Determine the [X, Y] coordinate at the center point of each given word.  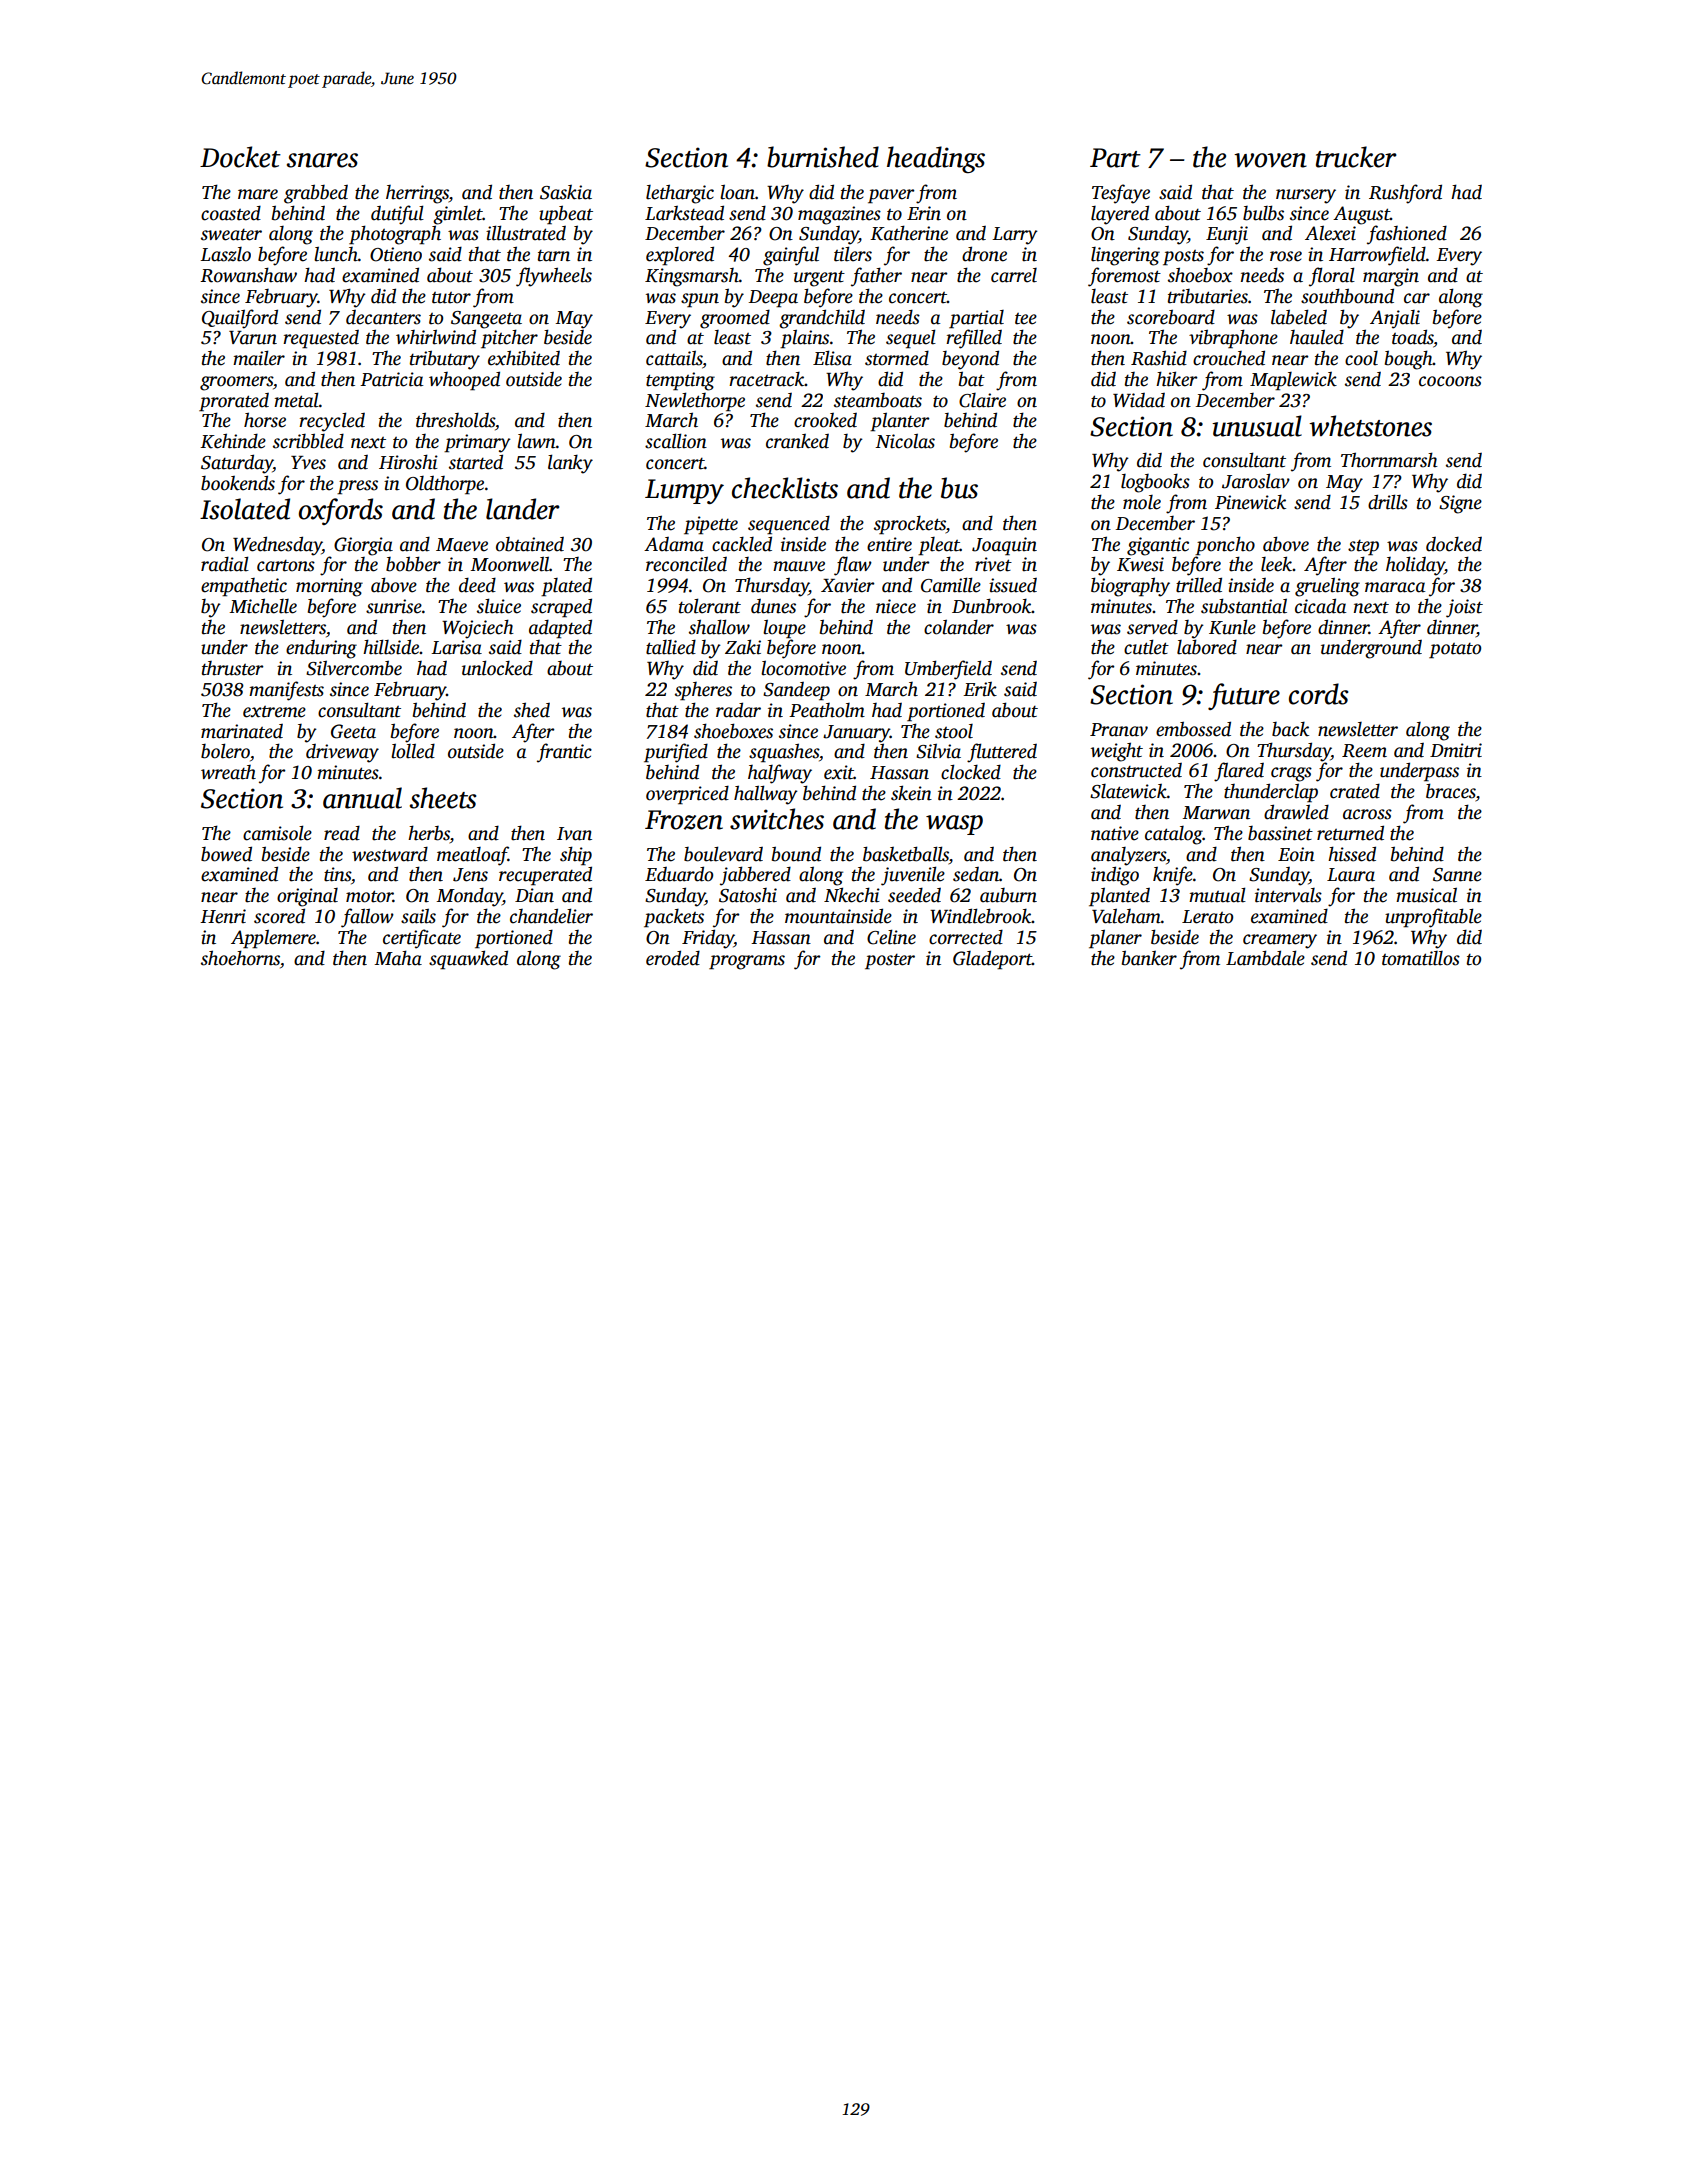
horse [265, 420]
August [1361, 215]
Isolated [245, 509]
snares [322, 160]
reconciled [686, 564]
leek [1276, 564]
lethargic [680, 194]
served [1152, 627]
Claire [982, 400]
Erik [980, 689]
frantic [564, 753]
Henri [223, 916]
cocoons [1450, 381]
